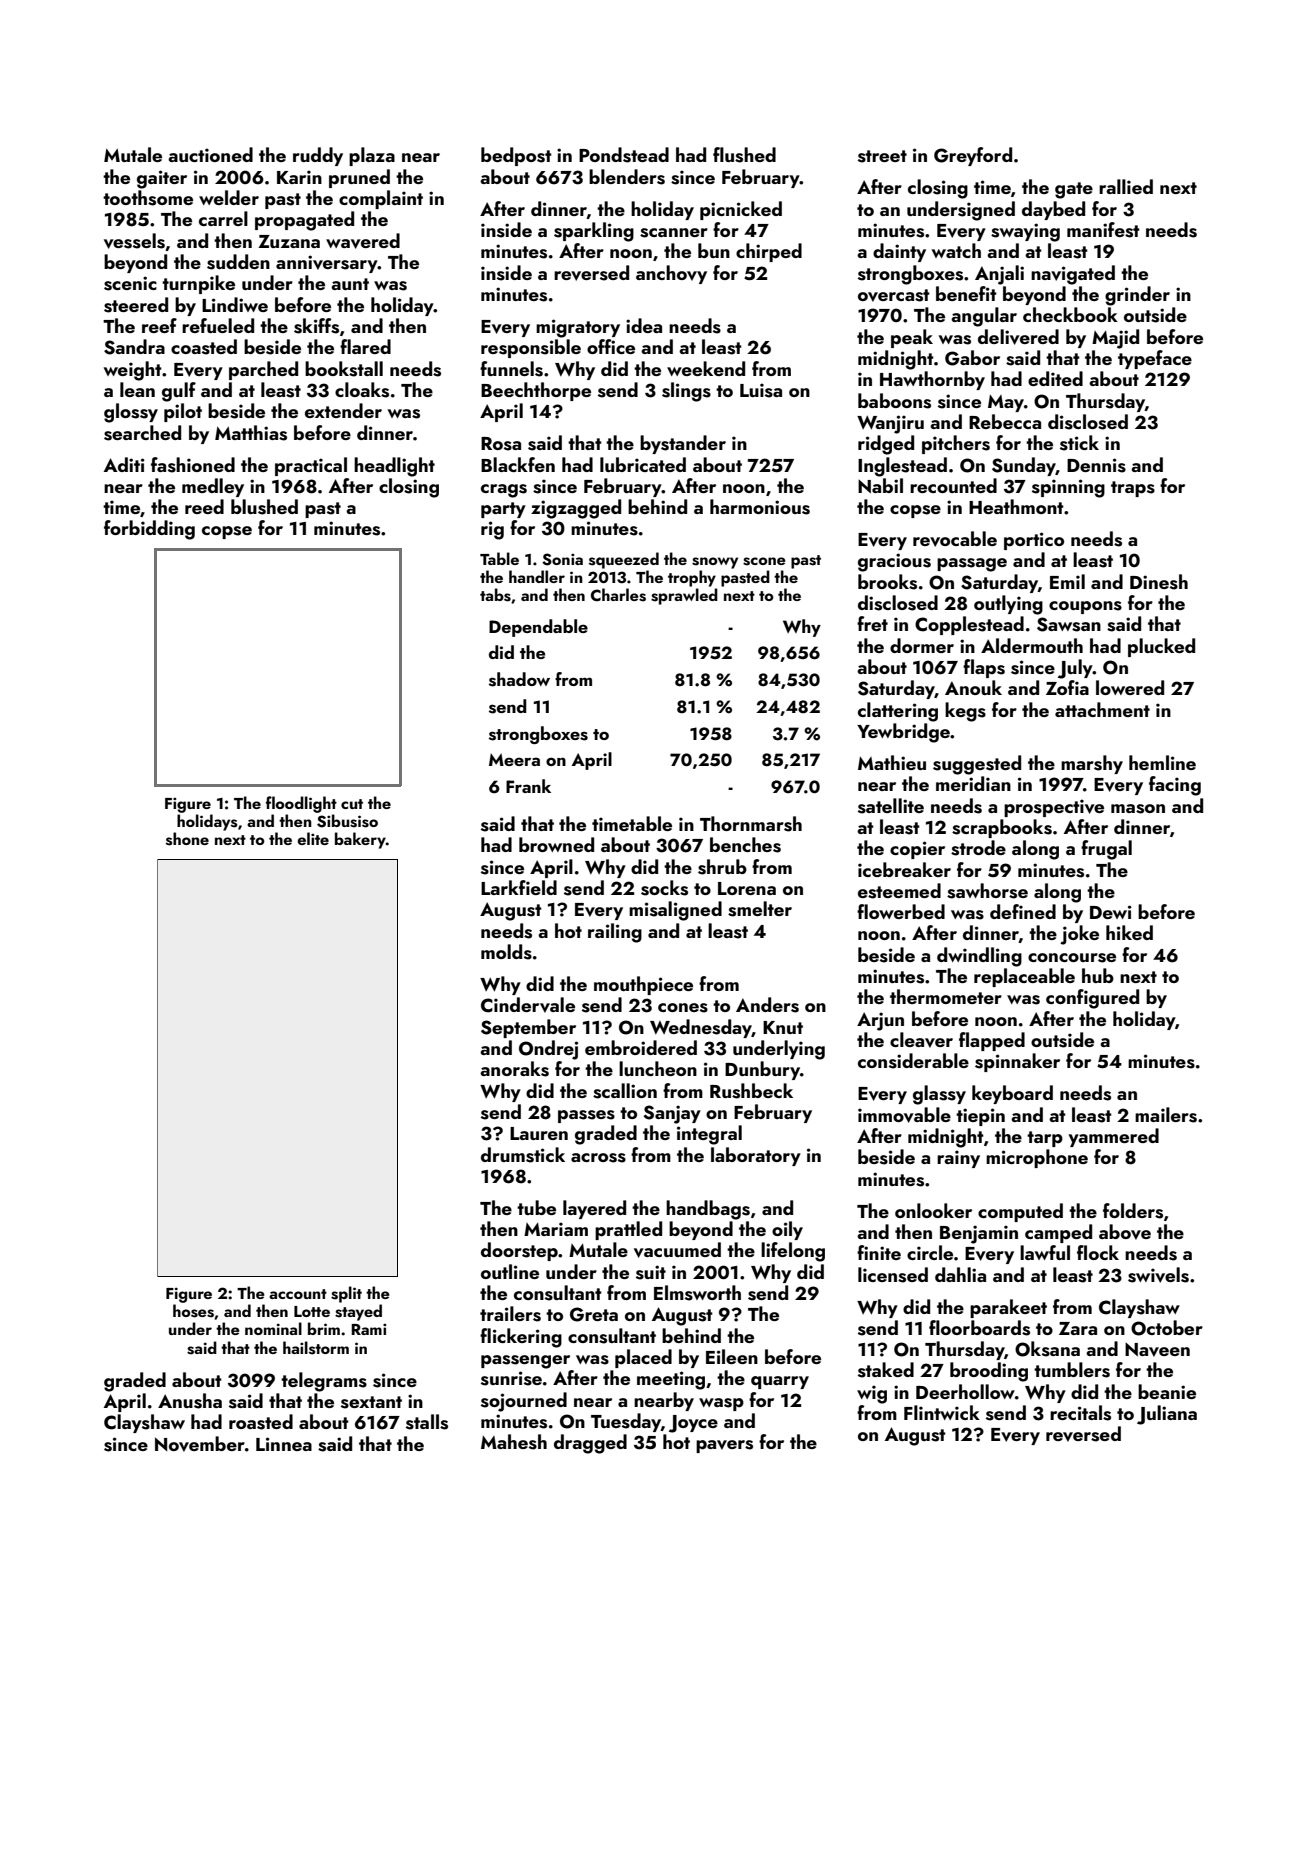  What do you see at coordinates (1167, 1415) in the screenshot?
I see `Juliana` at bounding box center [1167, 1415].
